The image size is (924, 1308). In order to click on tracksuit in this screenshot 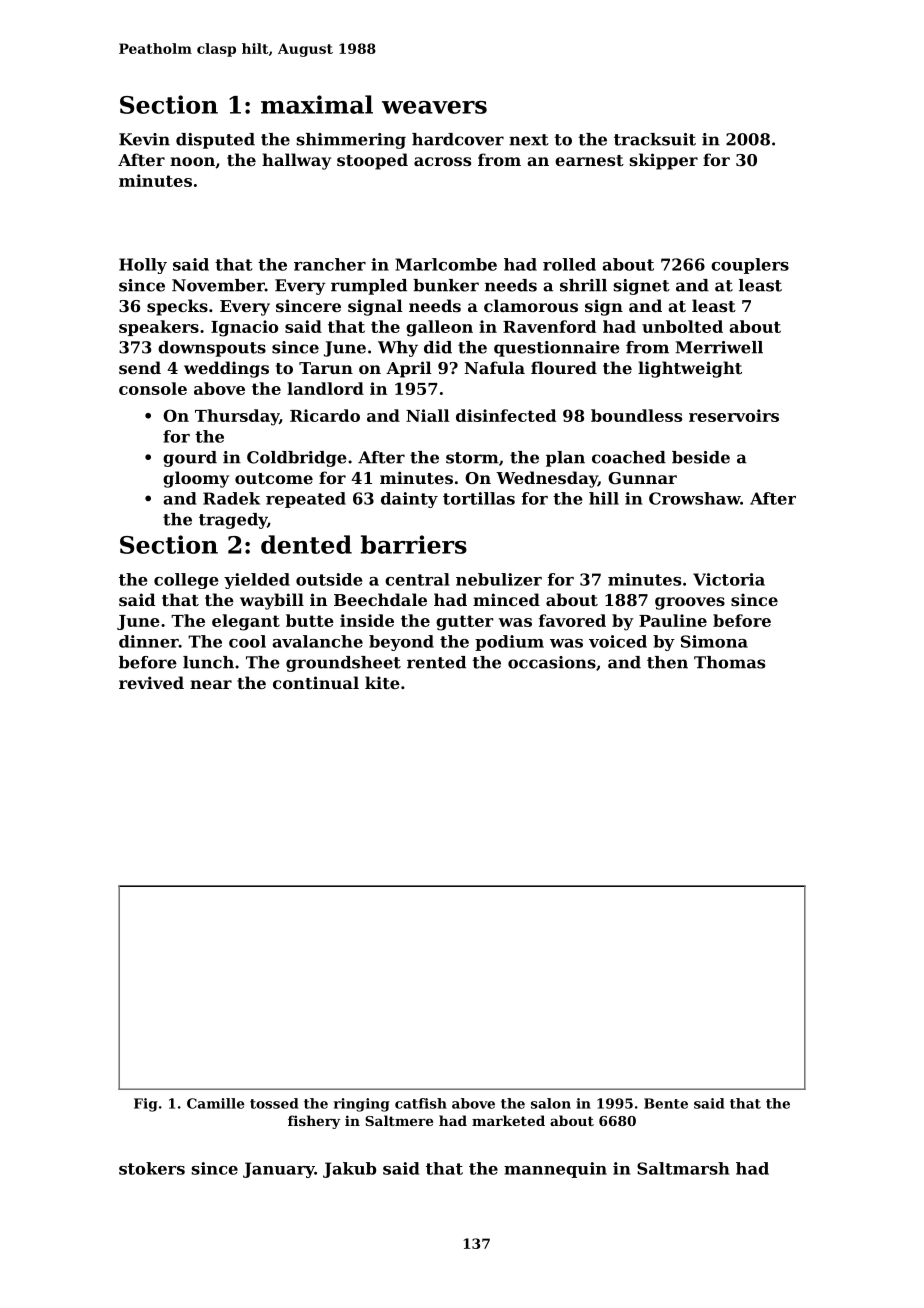, I will do `click(655, 139)`.
